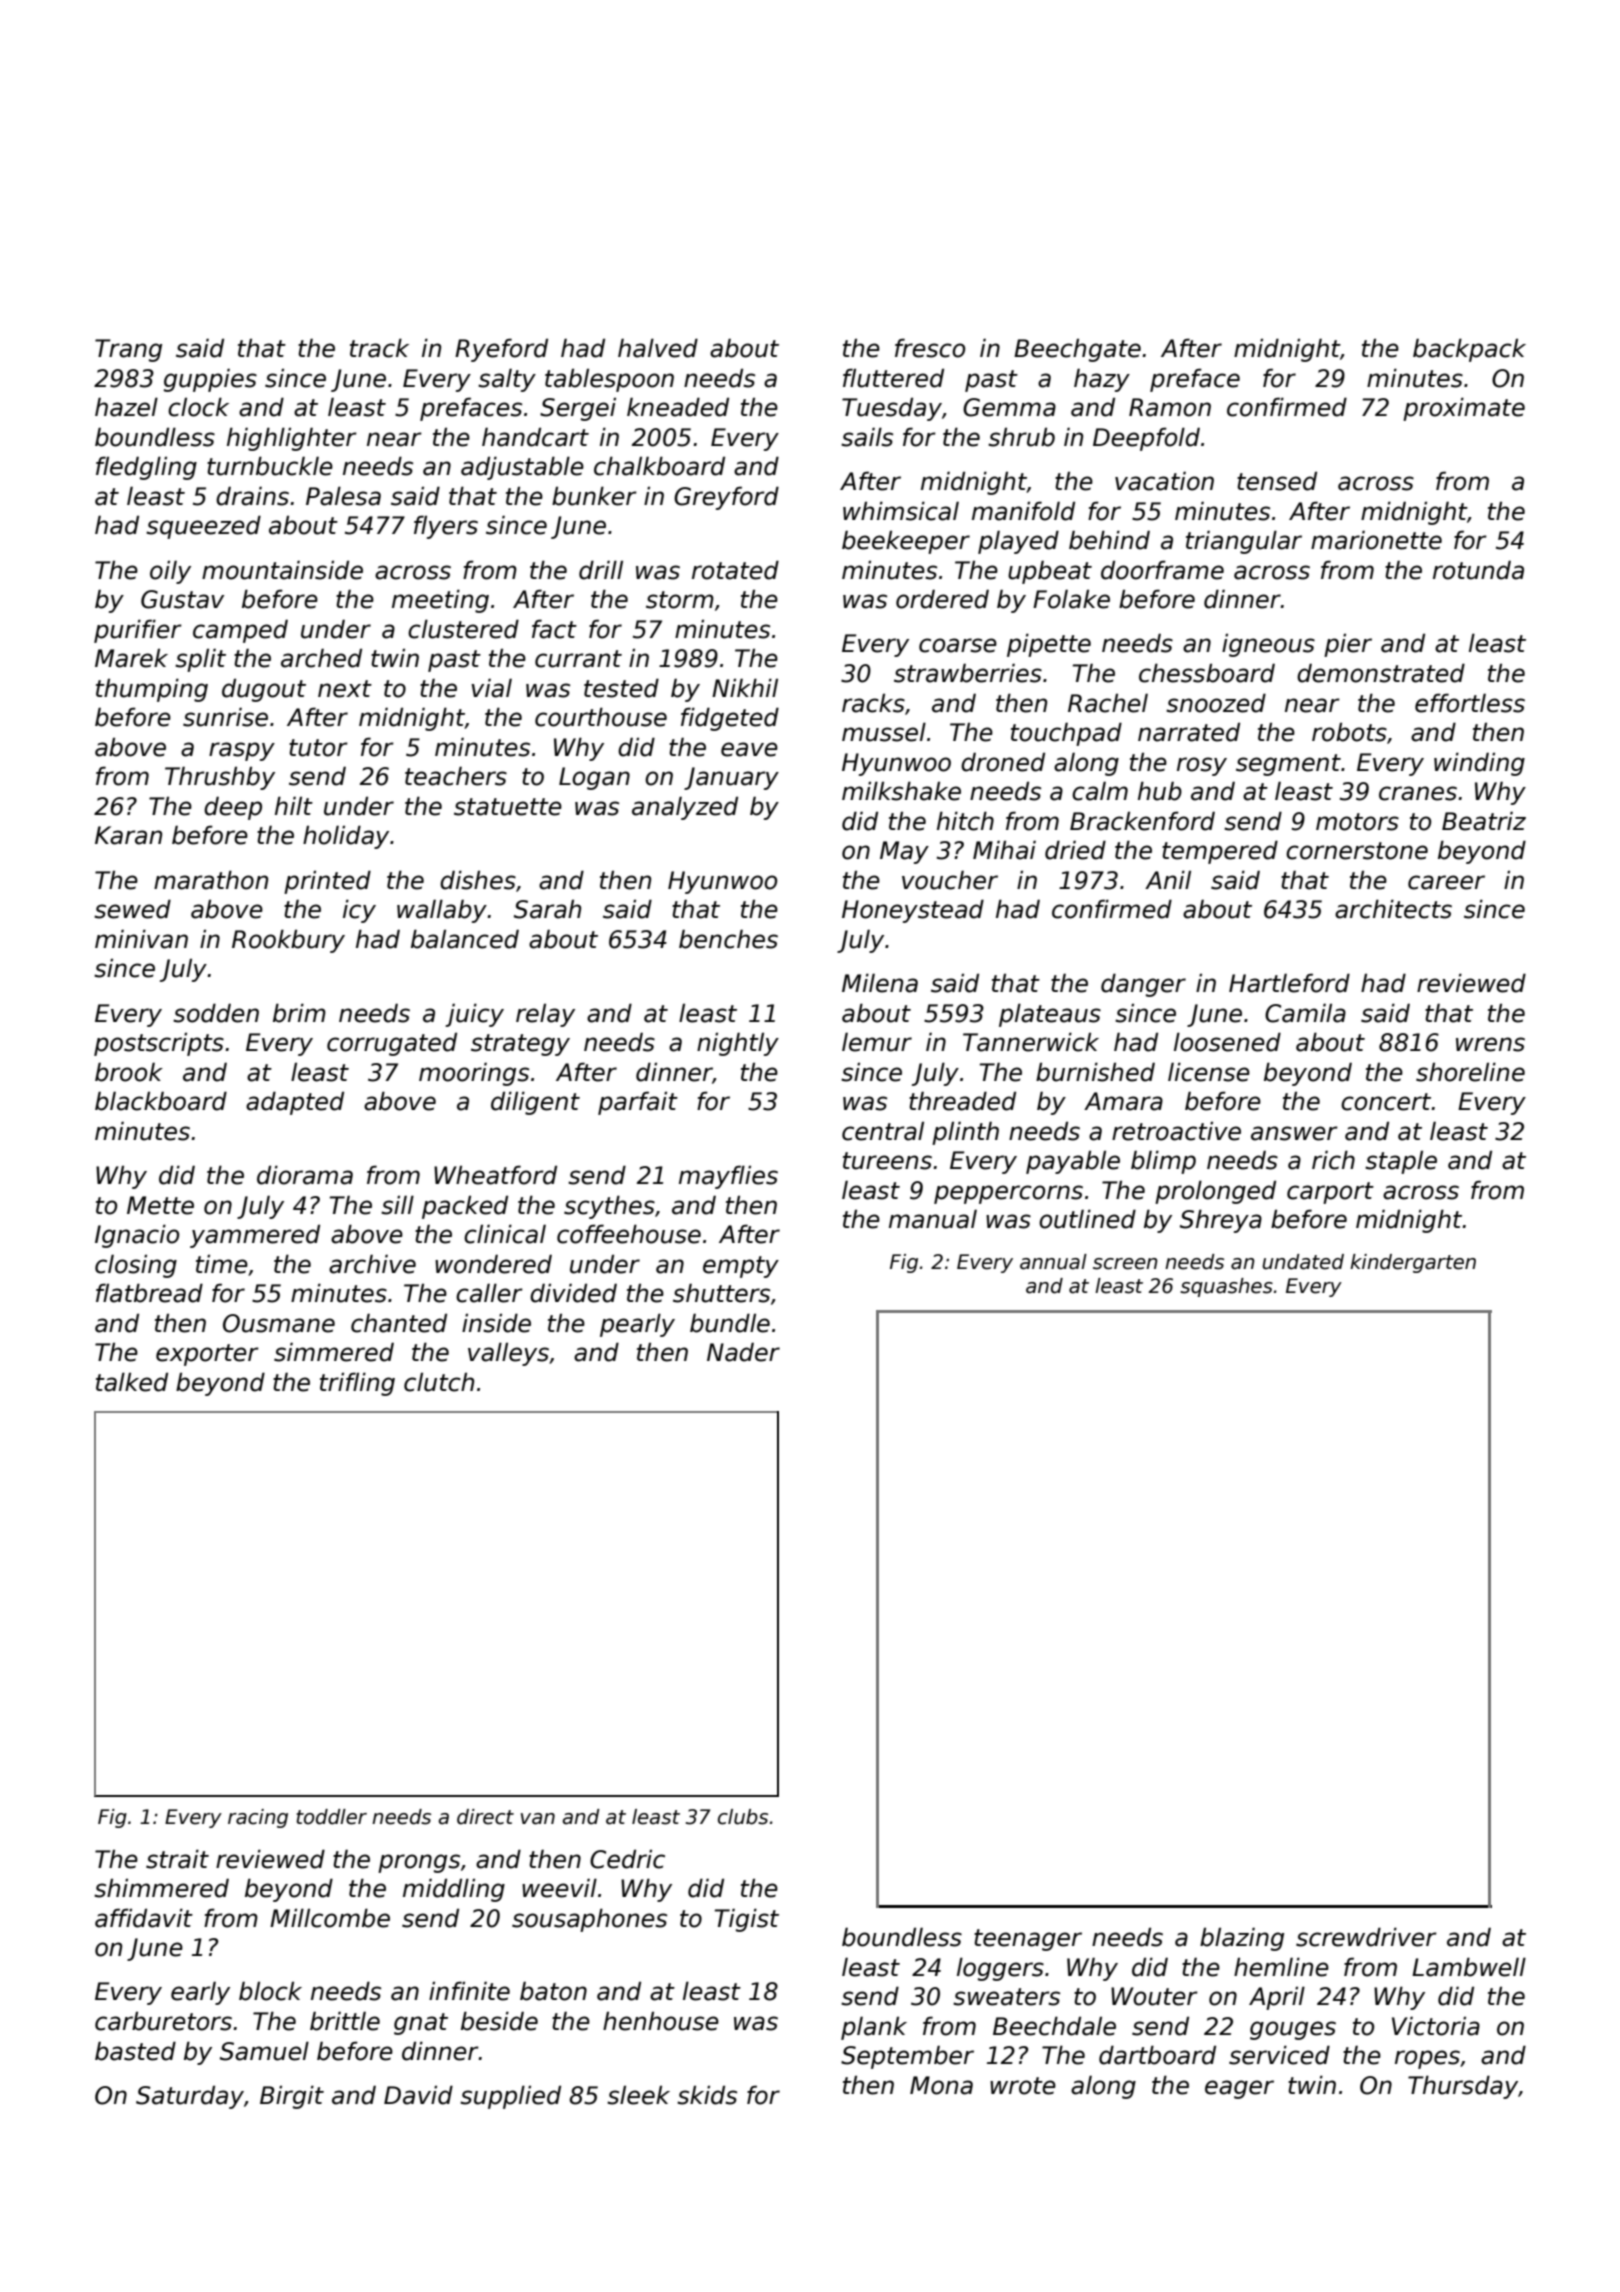  Describe the element at coordinates (741, 1267) in the page. I see `empty` at that location.
